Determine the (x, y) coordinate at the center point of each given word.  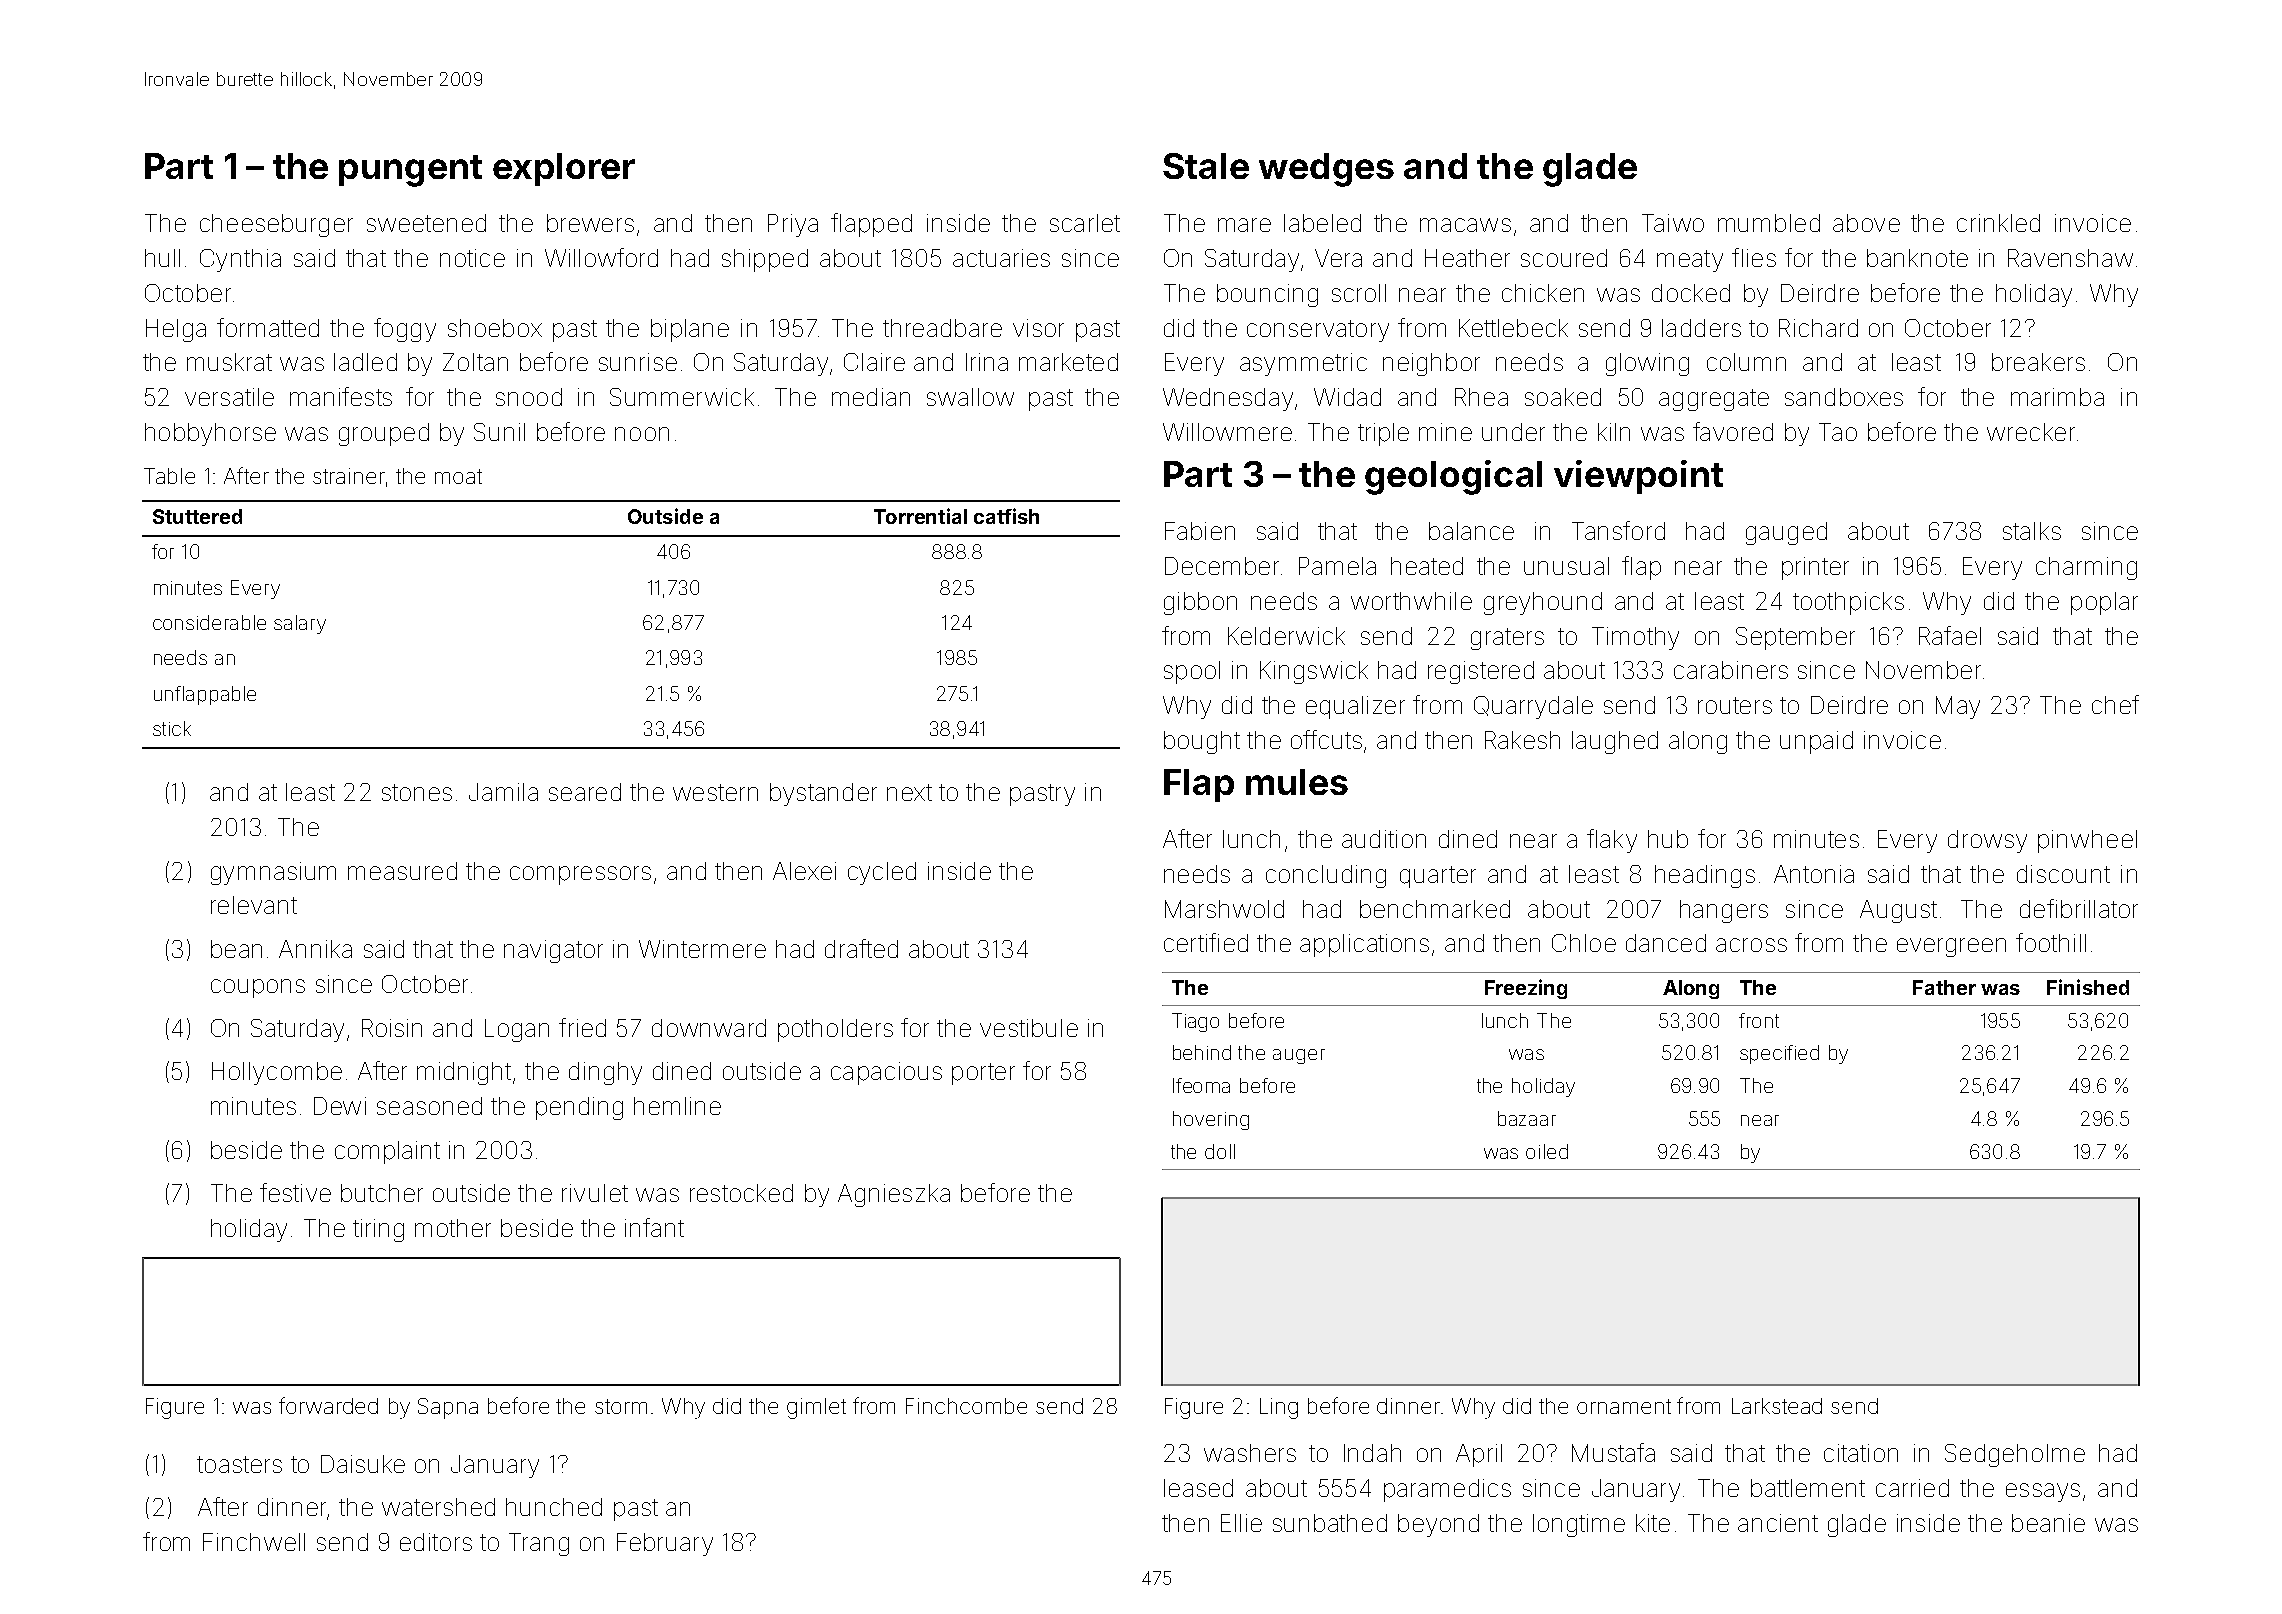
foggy (405, 330)
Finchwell (254, 1542)
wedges (1326, 170)
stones (417, 792)
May (1958, 707)
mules (1297, 782)
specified (1779, 1054)
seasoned (429, 1106)
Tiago (1195, 1022)
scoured (1564, 258)
